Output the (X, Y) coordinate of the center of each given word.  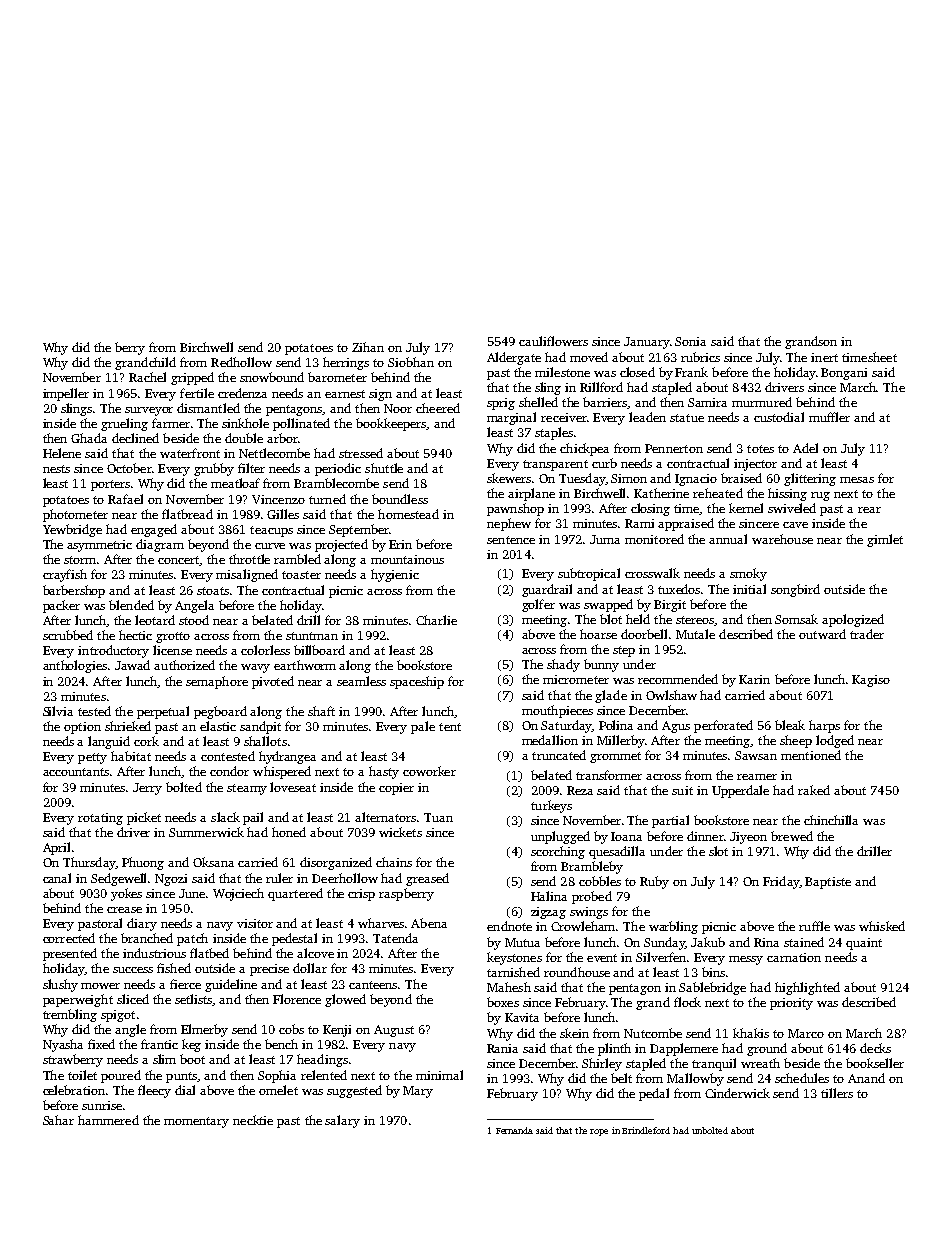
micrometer (576, 679)
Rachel (147, 377)
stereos (695, 621)
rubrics (700, 357)
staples (554, 433)
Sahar (58, 1120)
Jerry (147, 789)
